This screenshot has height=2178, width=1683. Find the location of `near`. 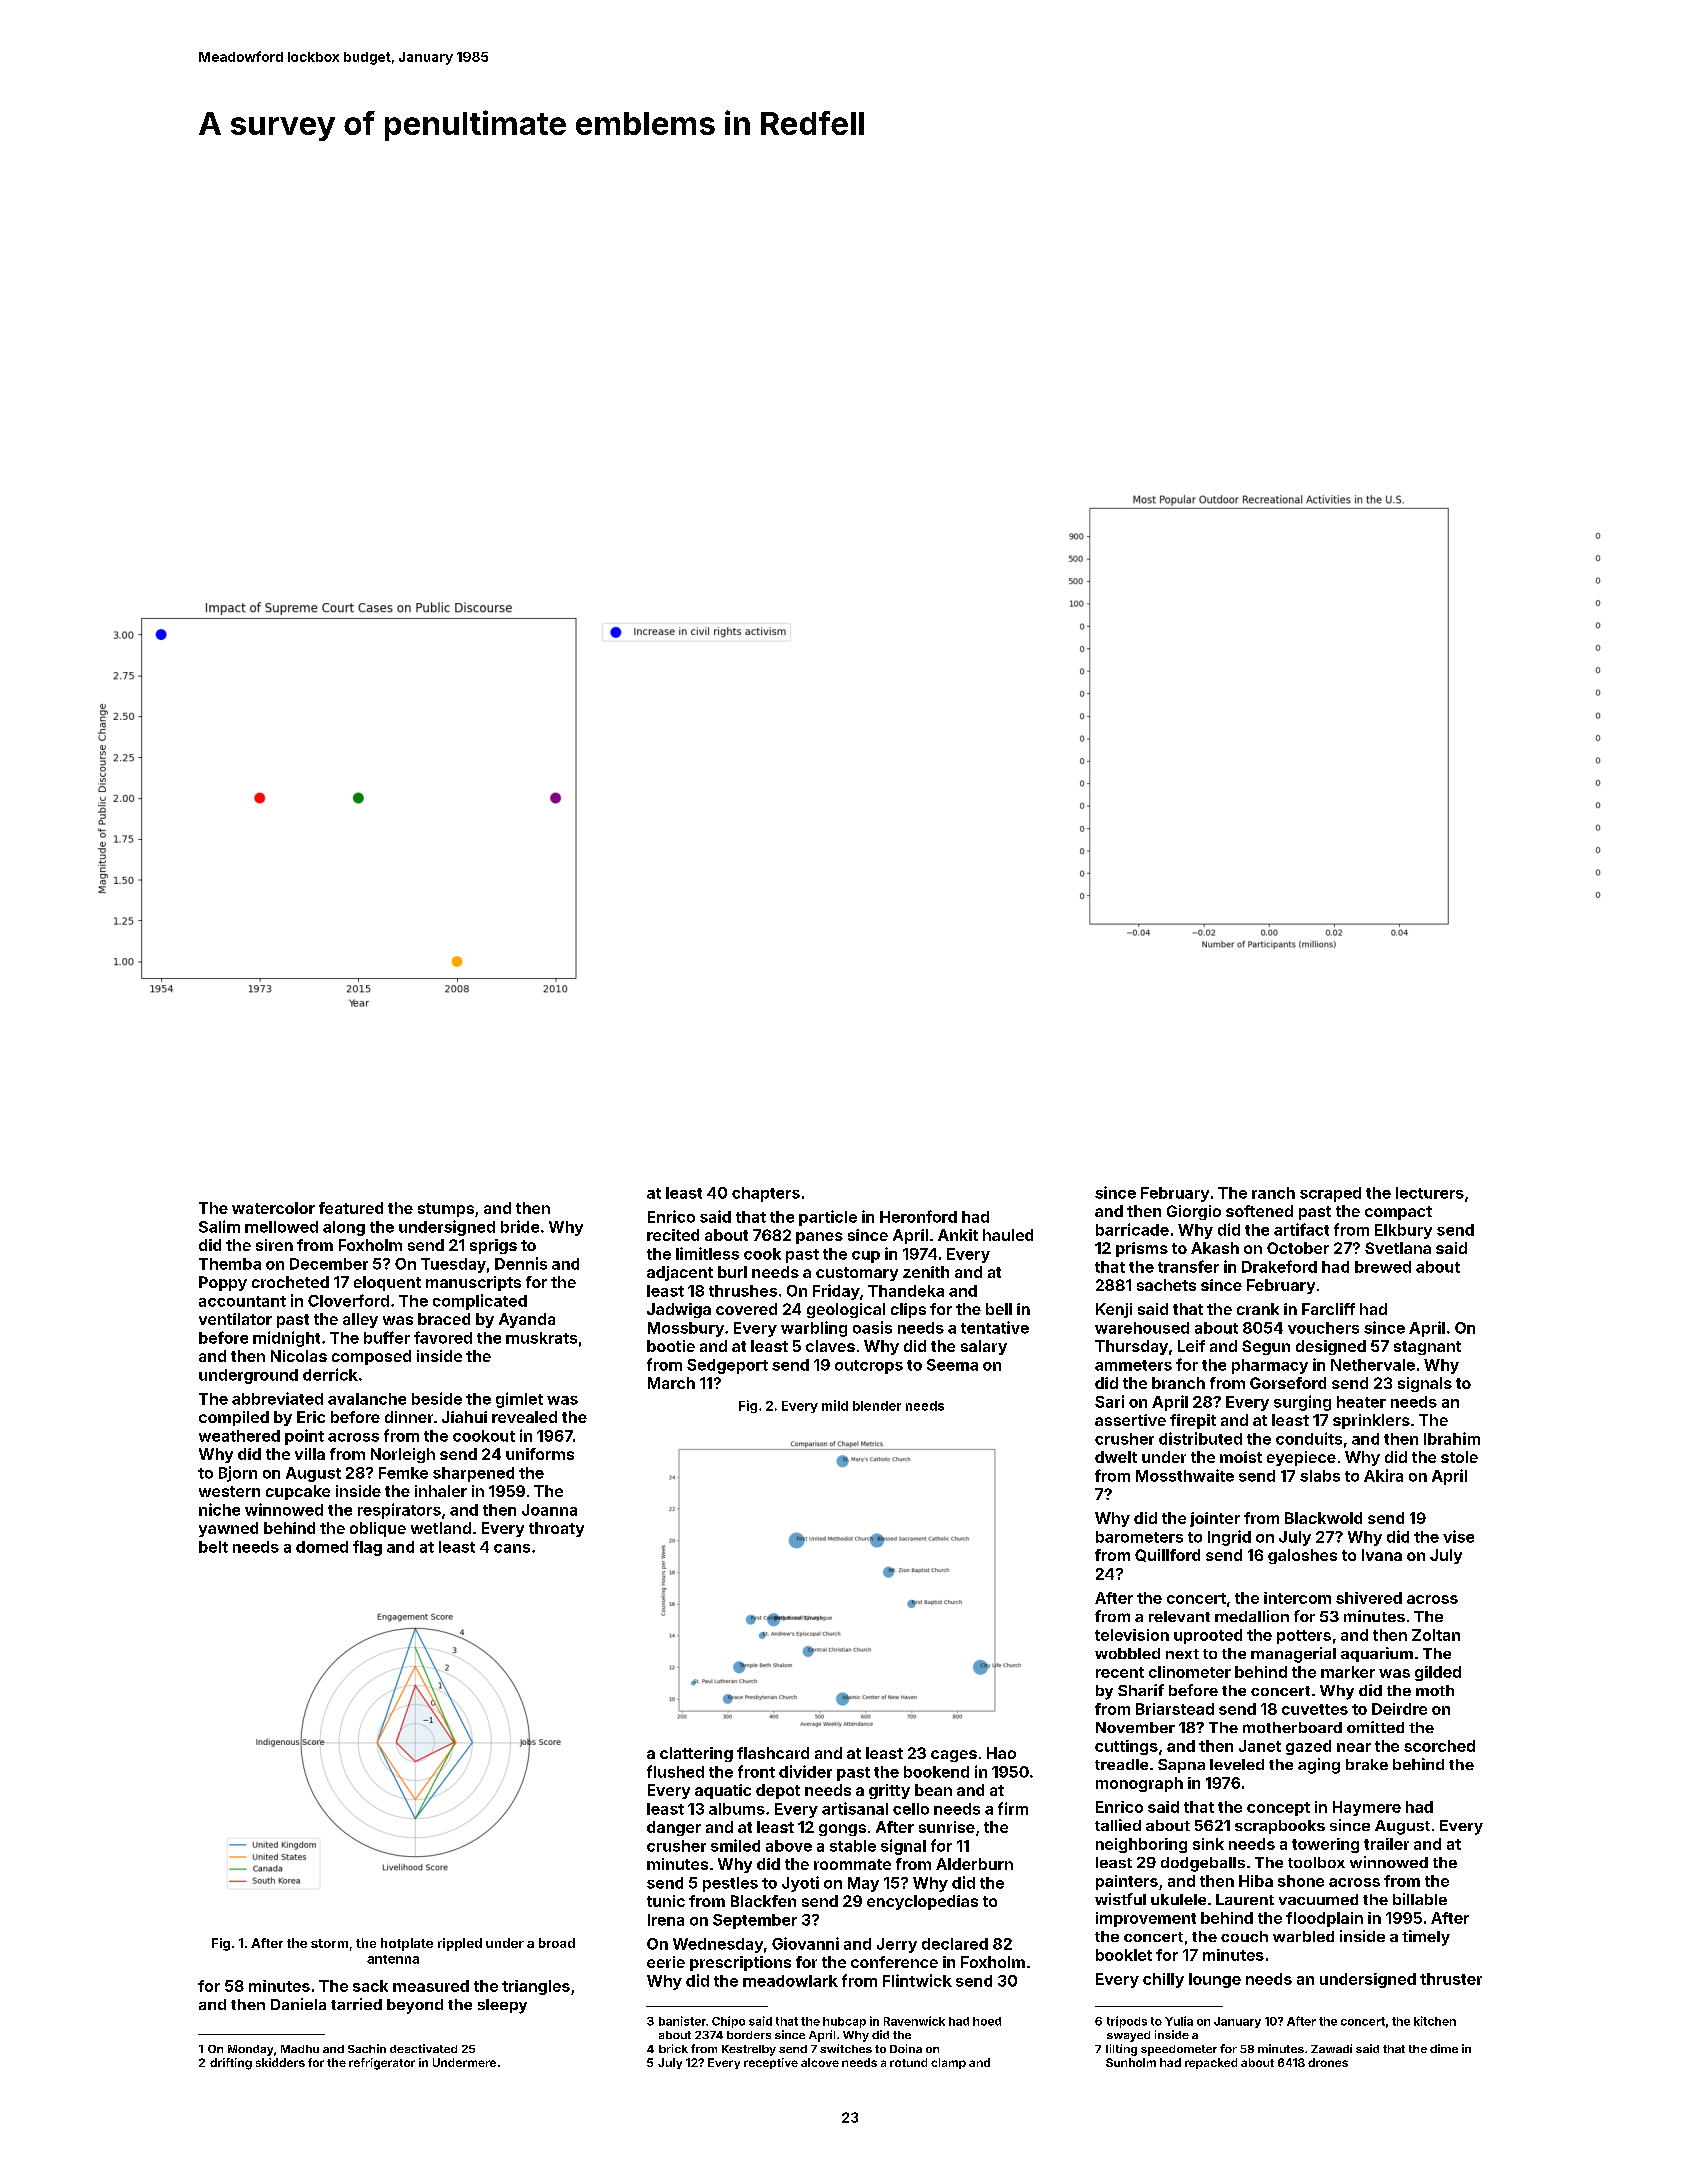

near is located at coordinates (1354, 1747).
